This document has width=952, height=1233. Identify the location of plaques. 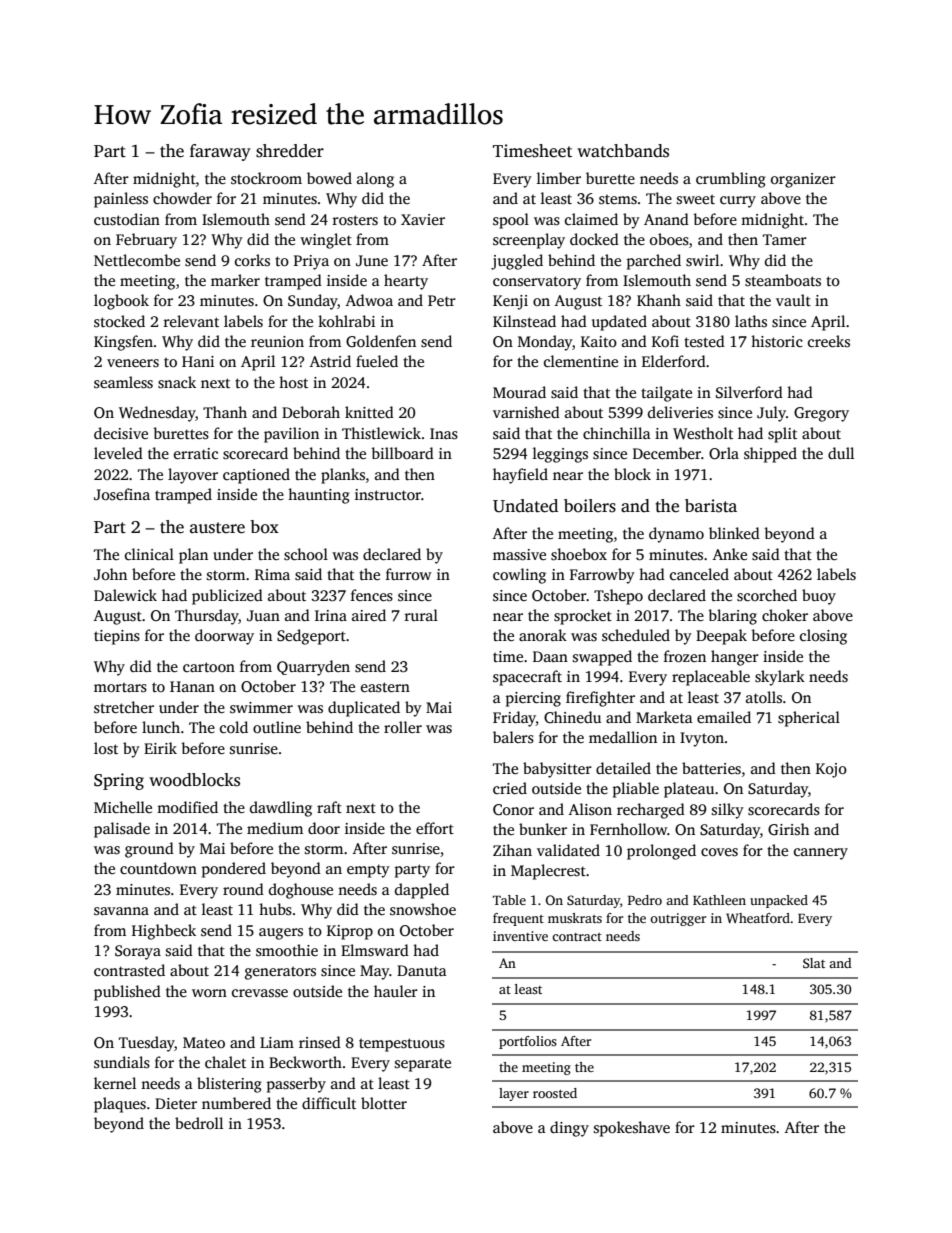
(120, 1105).
